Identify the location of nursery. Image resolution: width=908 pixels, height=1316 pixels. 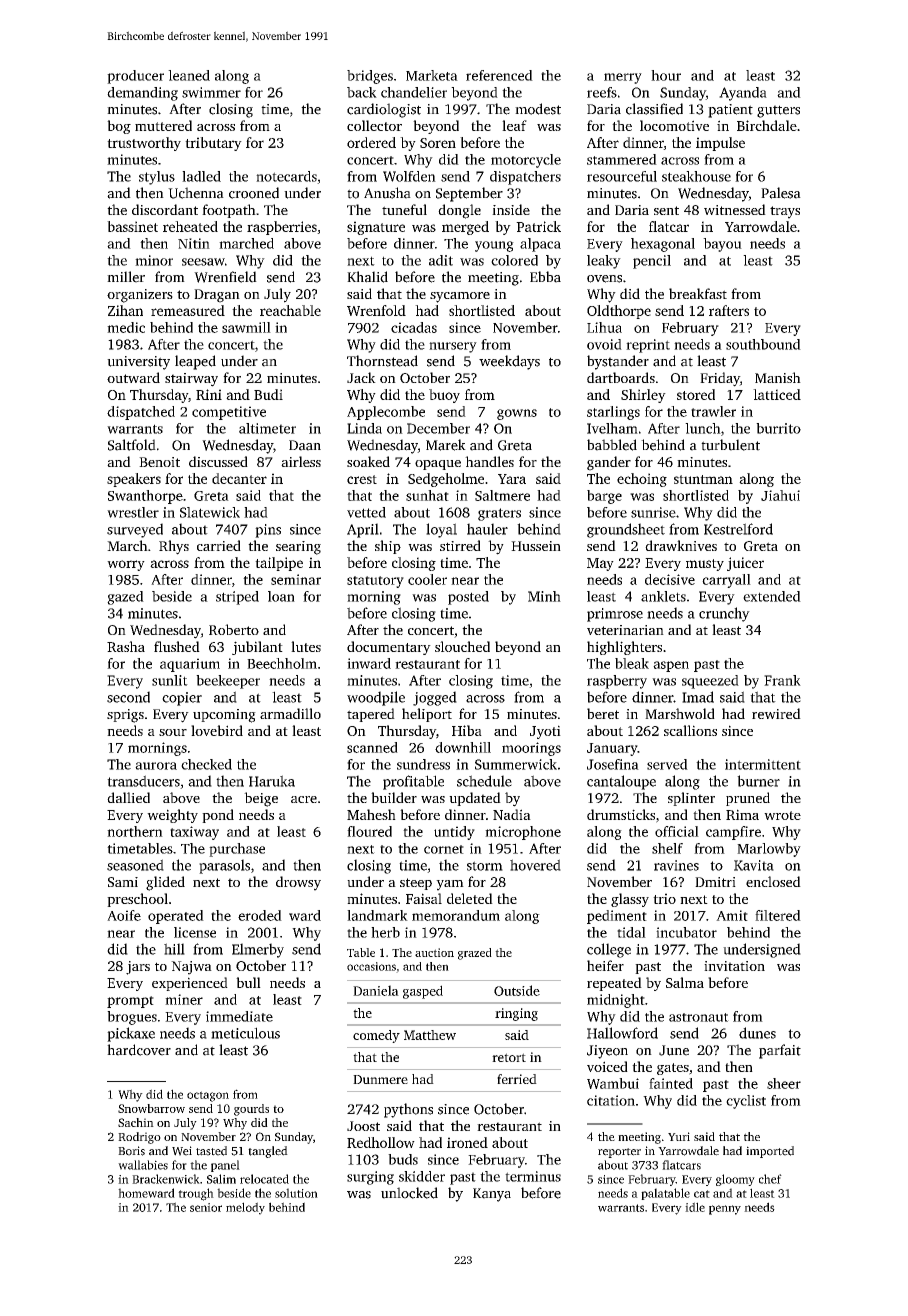
(453, 347).
